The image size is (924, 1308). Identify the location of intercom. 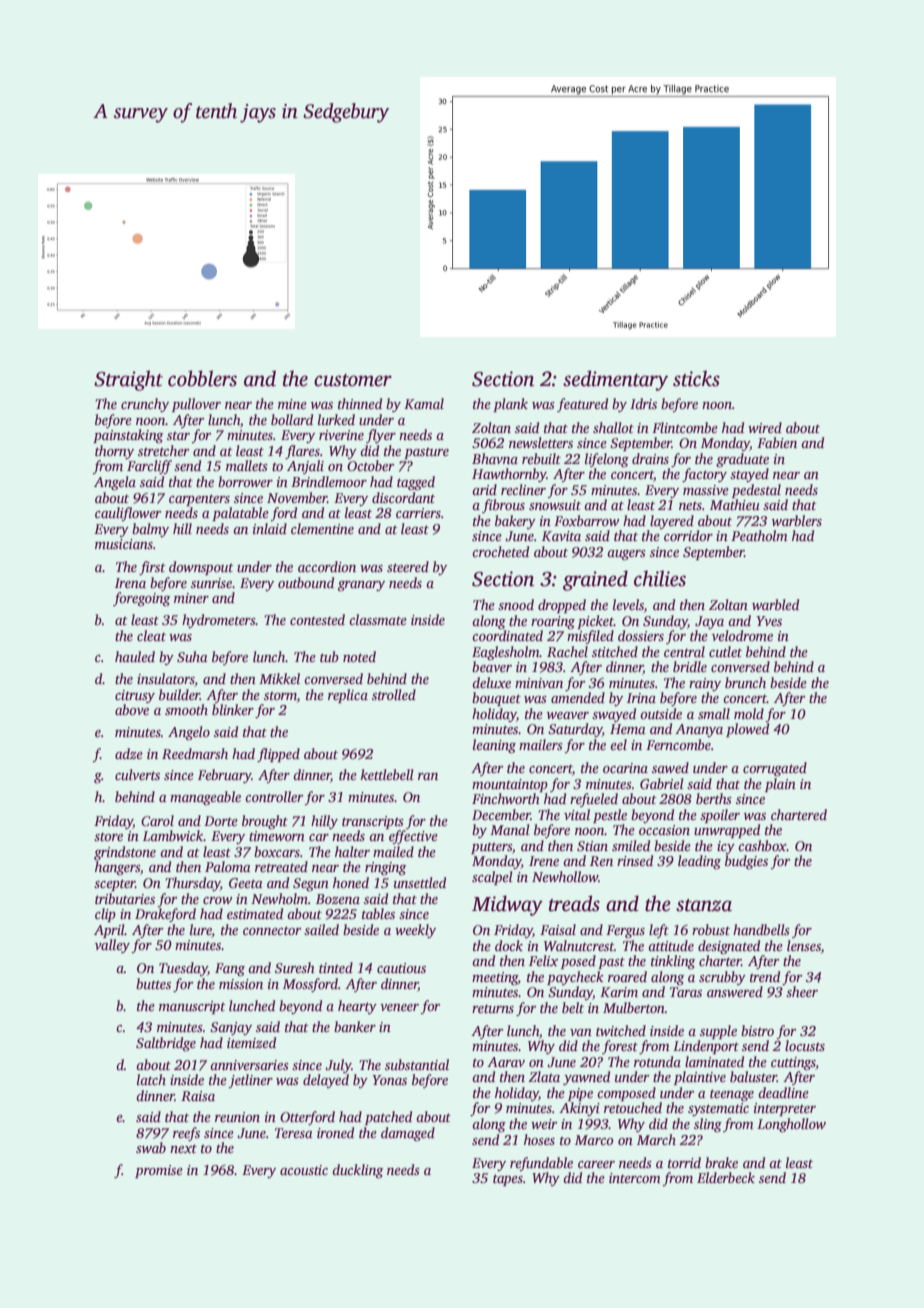
(635, 1178).
